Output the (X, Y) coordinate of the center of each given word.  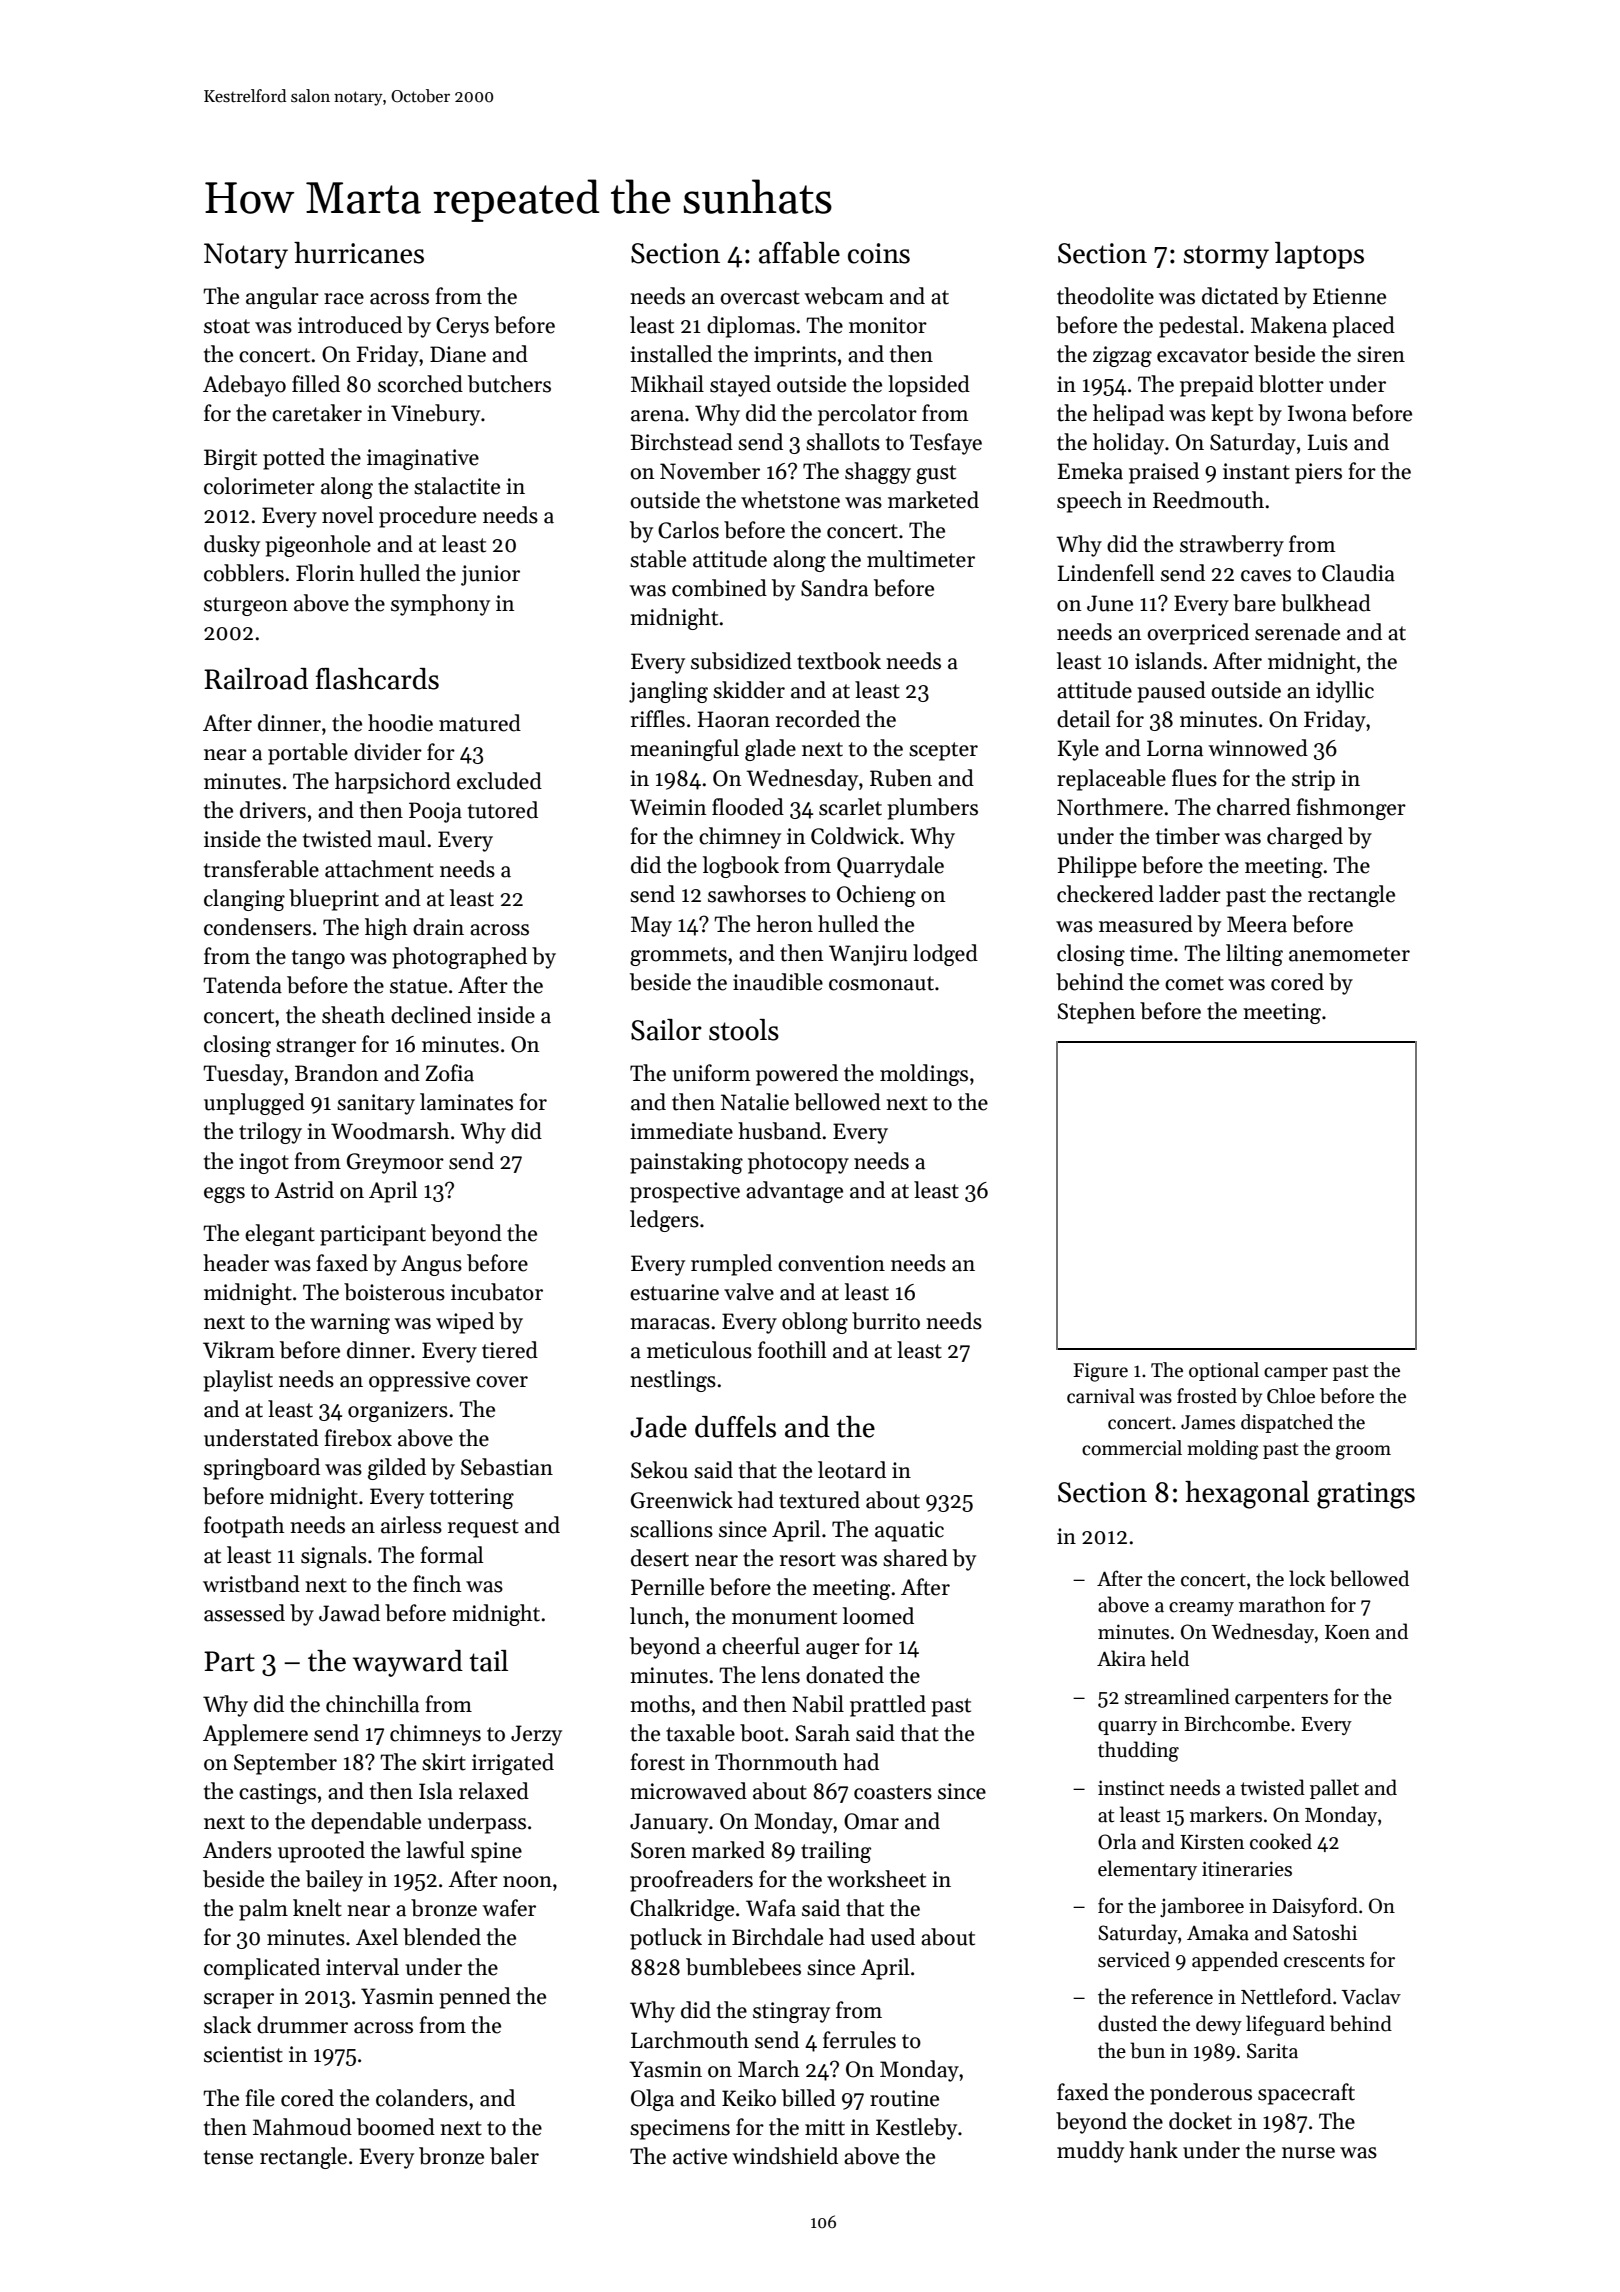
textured (819, 1500)
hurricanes (359, 253)
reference (1172, 1996)
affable (799, 253)
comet (1194, 983)
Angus (431, 1265)
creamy (1201, 1609)
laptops (1319, 255)
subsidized (741, 661)
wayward (408, 1663)
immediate (681, 1131)
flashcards (377, 679)
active (700, 2156)
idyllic (1345, 692)
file (260, 2098)
